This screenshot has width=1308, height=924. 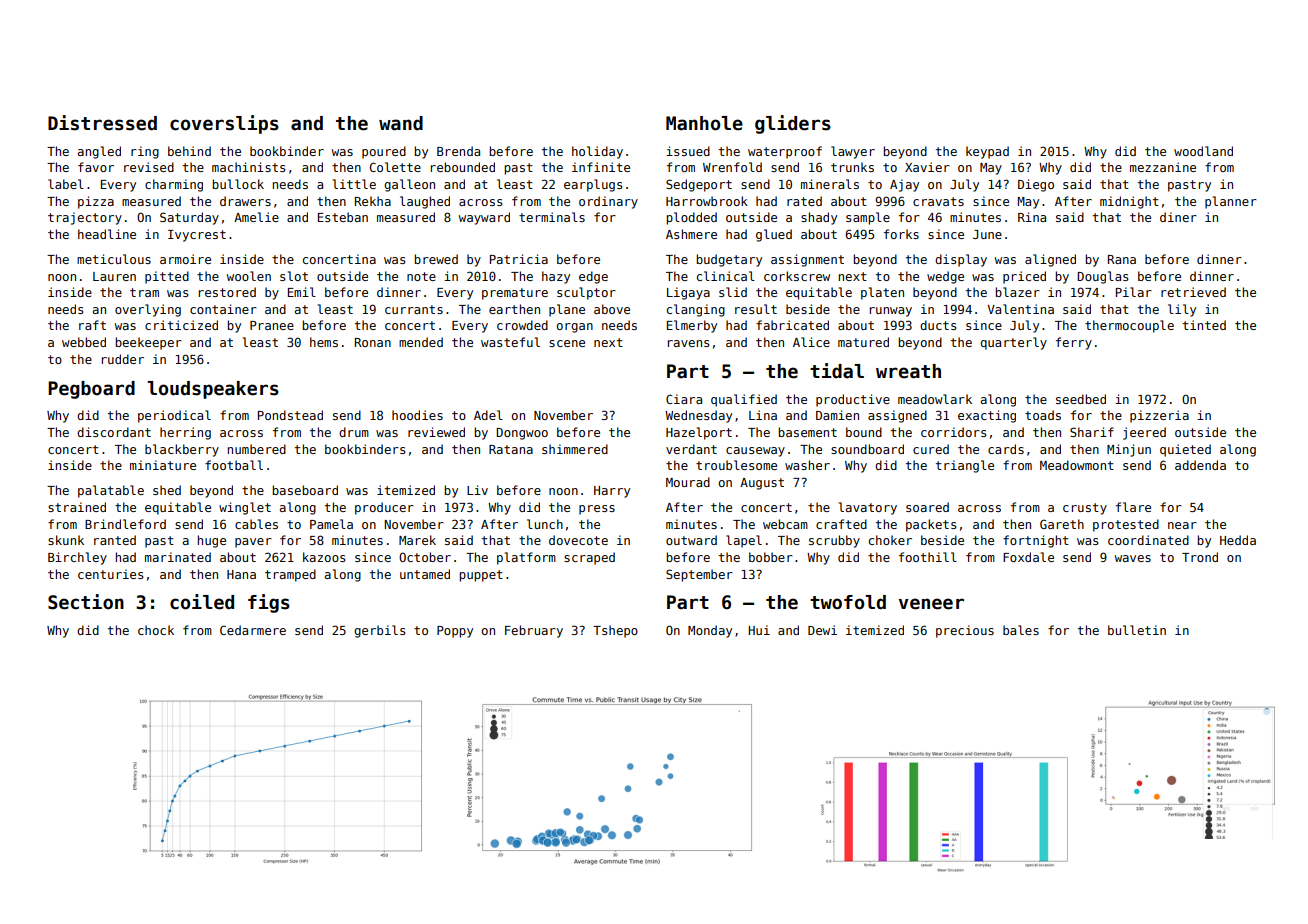 What do you see at coordinates (785, 152) in the screenshot?
I see `waterproof` at bounding box center [785, 152].
